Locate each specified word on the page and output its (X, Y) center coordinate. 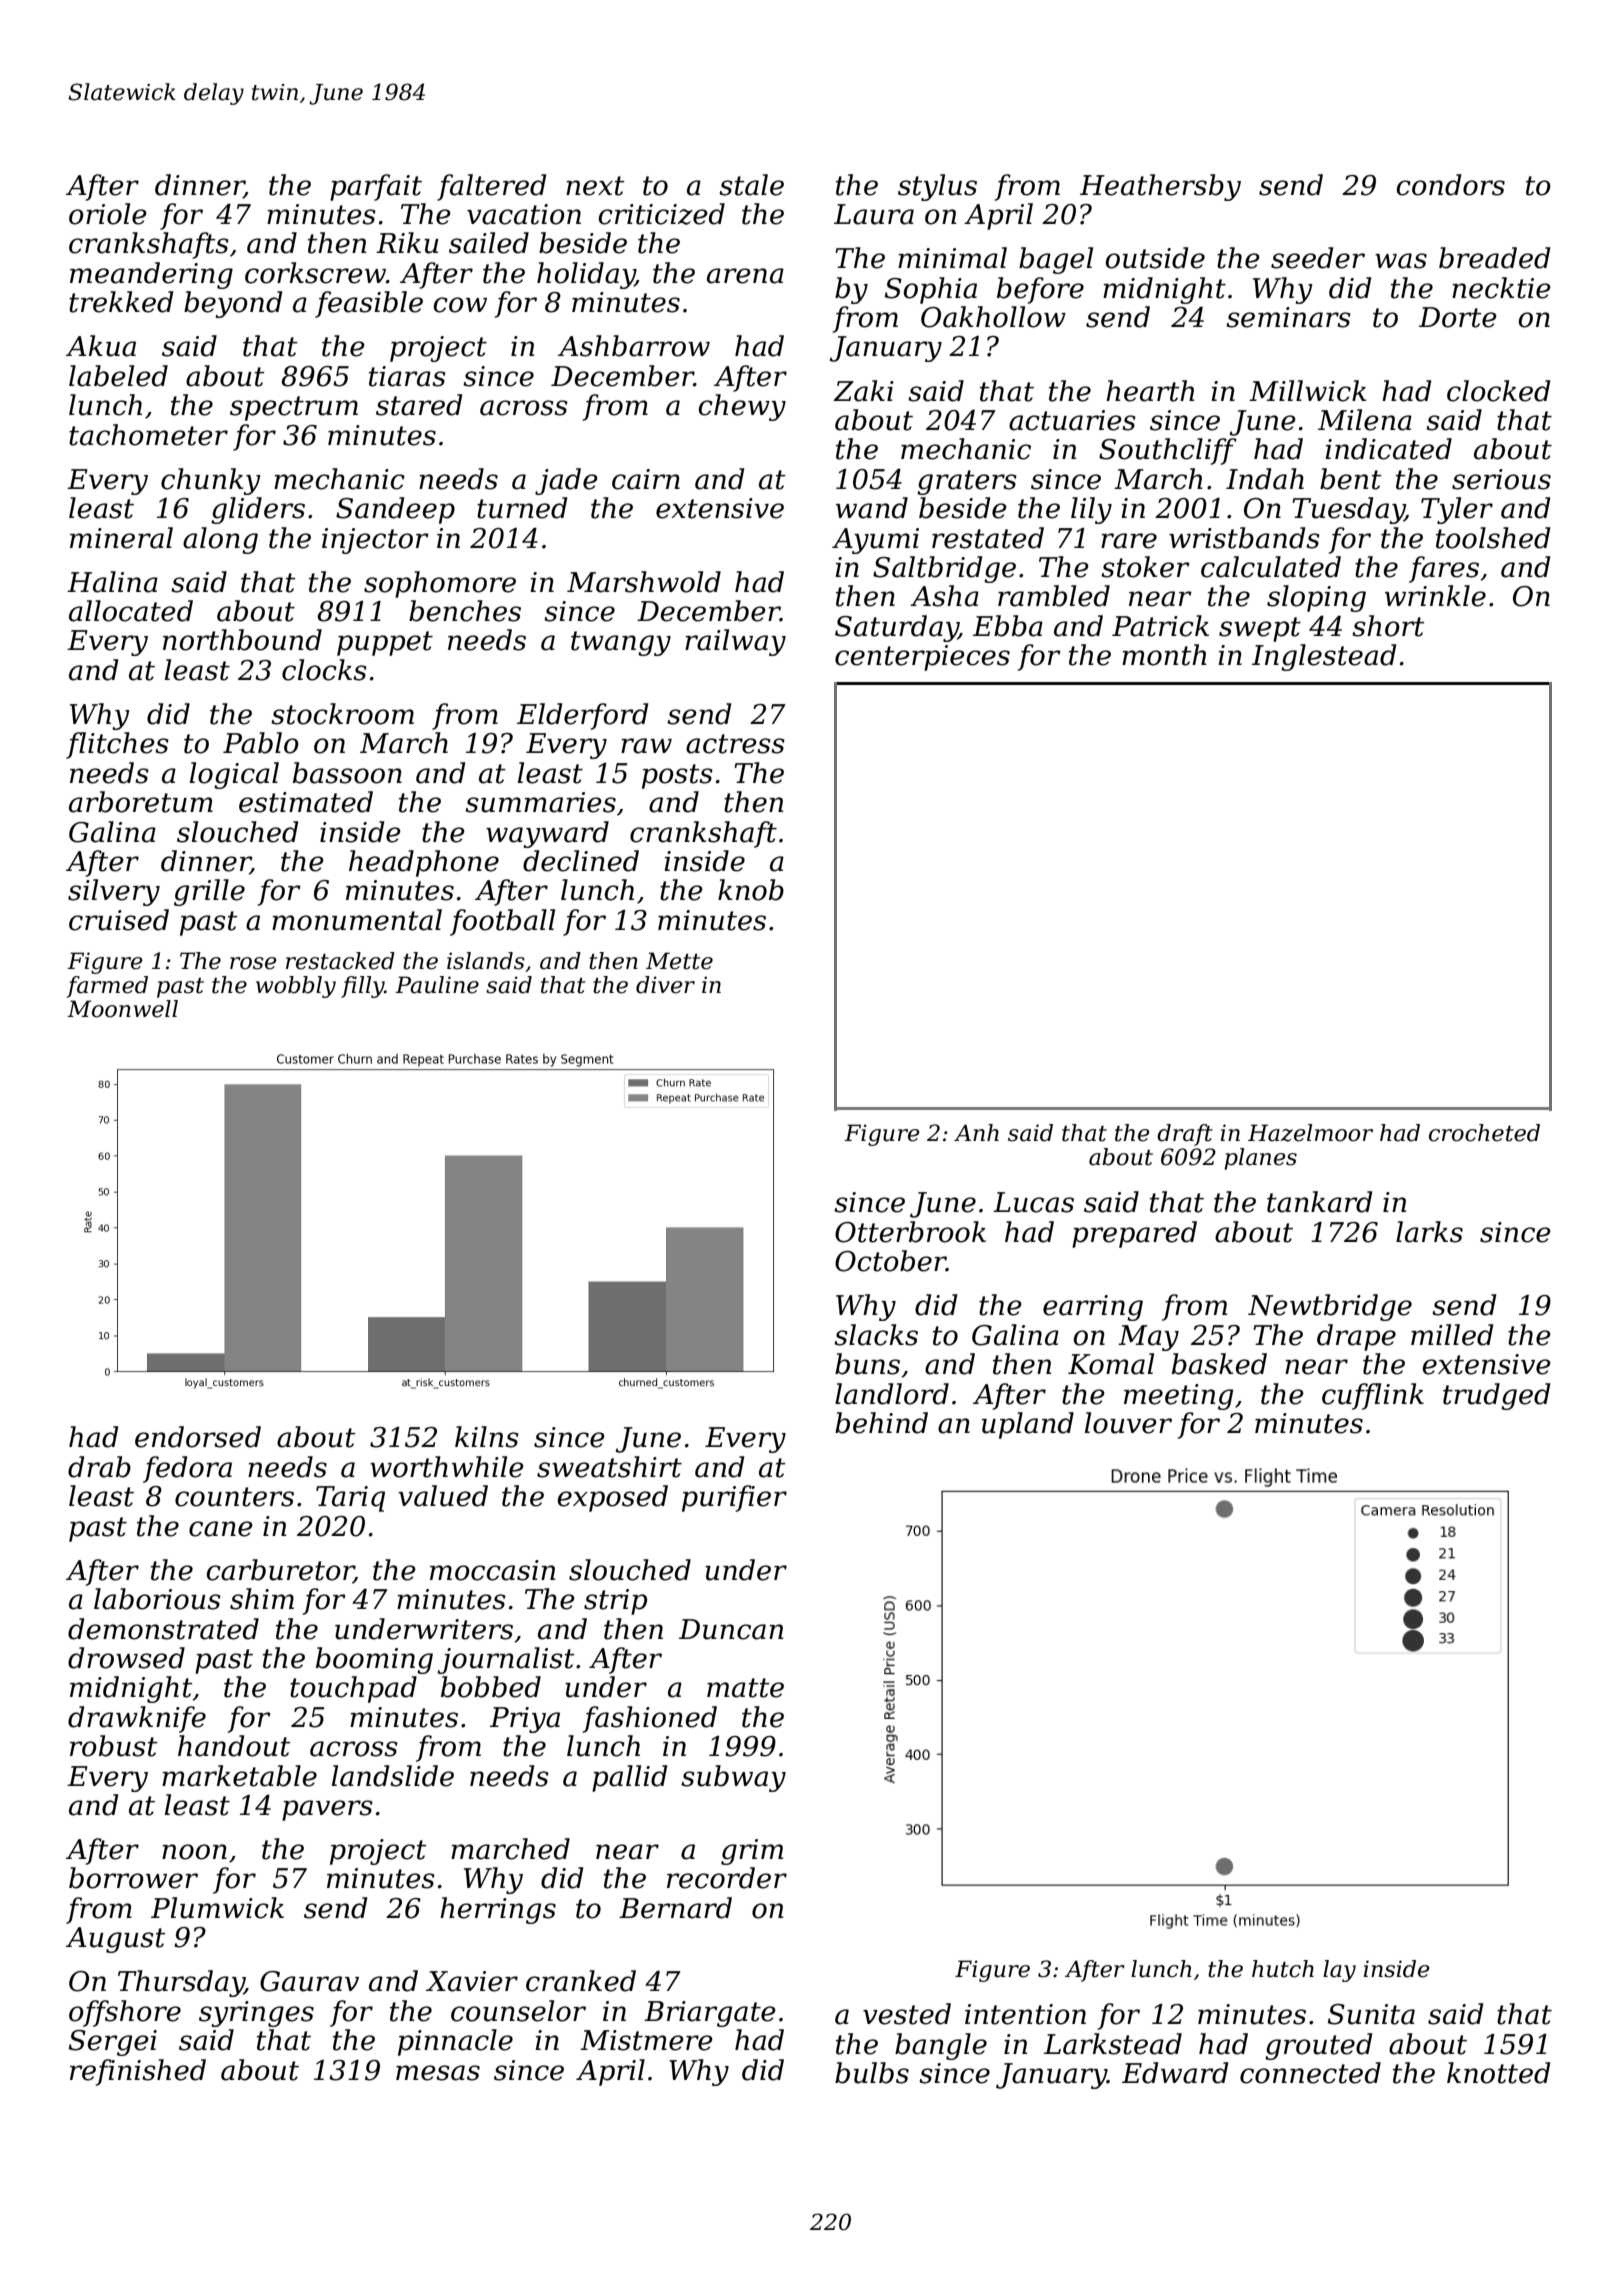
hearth (1150, 391)
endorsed (198, 1437)
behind (881, 1423)
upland (1028, 1425)
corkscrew (315, 273)
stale (751, 185)
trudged (1496, 1396)
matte (745, 1688)
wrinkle (1435, 596)
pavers (327, 1810)
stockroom (342, 714)
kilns (487, 1437)
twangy (621, 643)
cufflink (1373, 1396)
